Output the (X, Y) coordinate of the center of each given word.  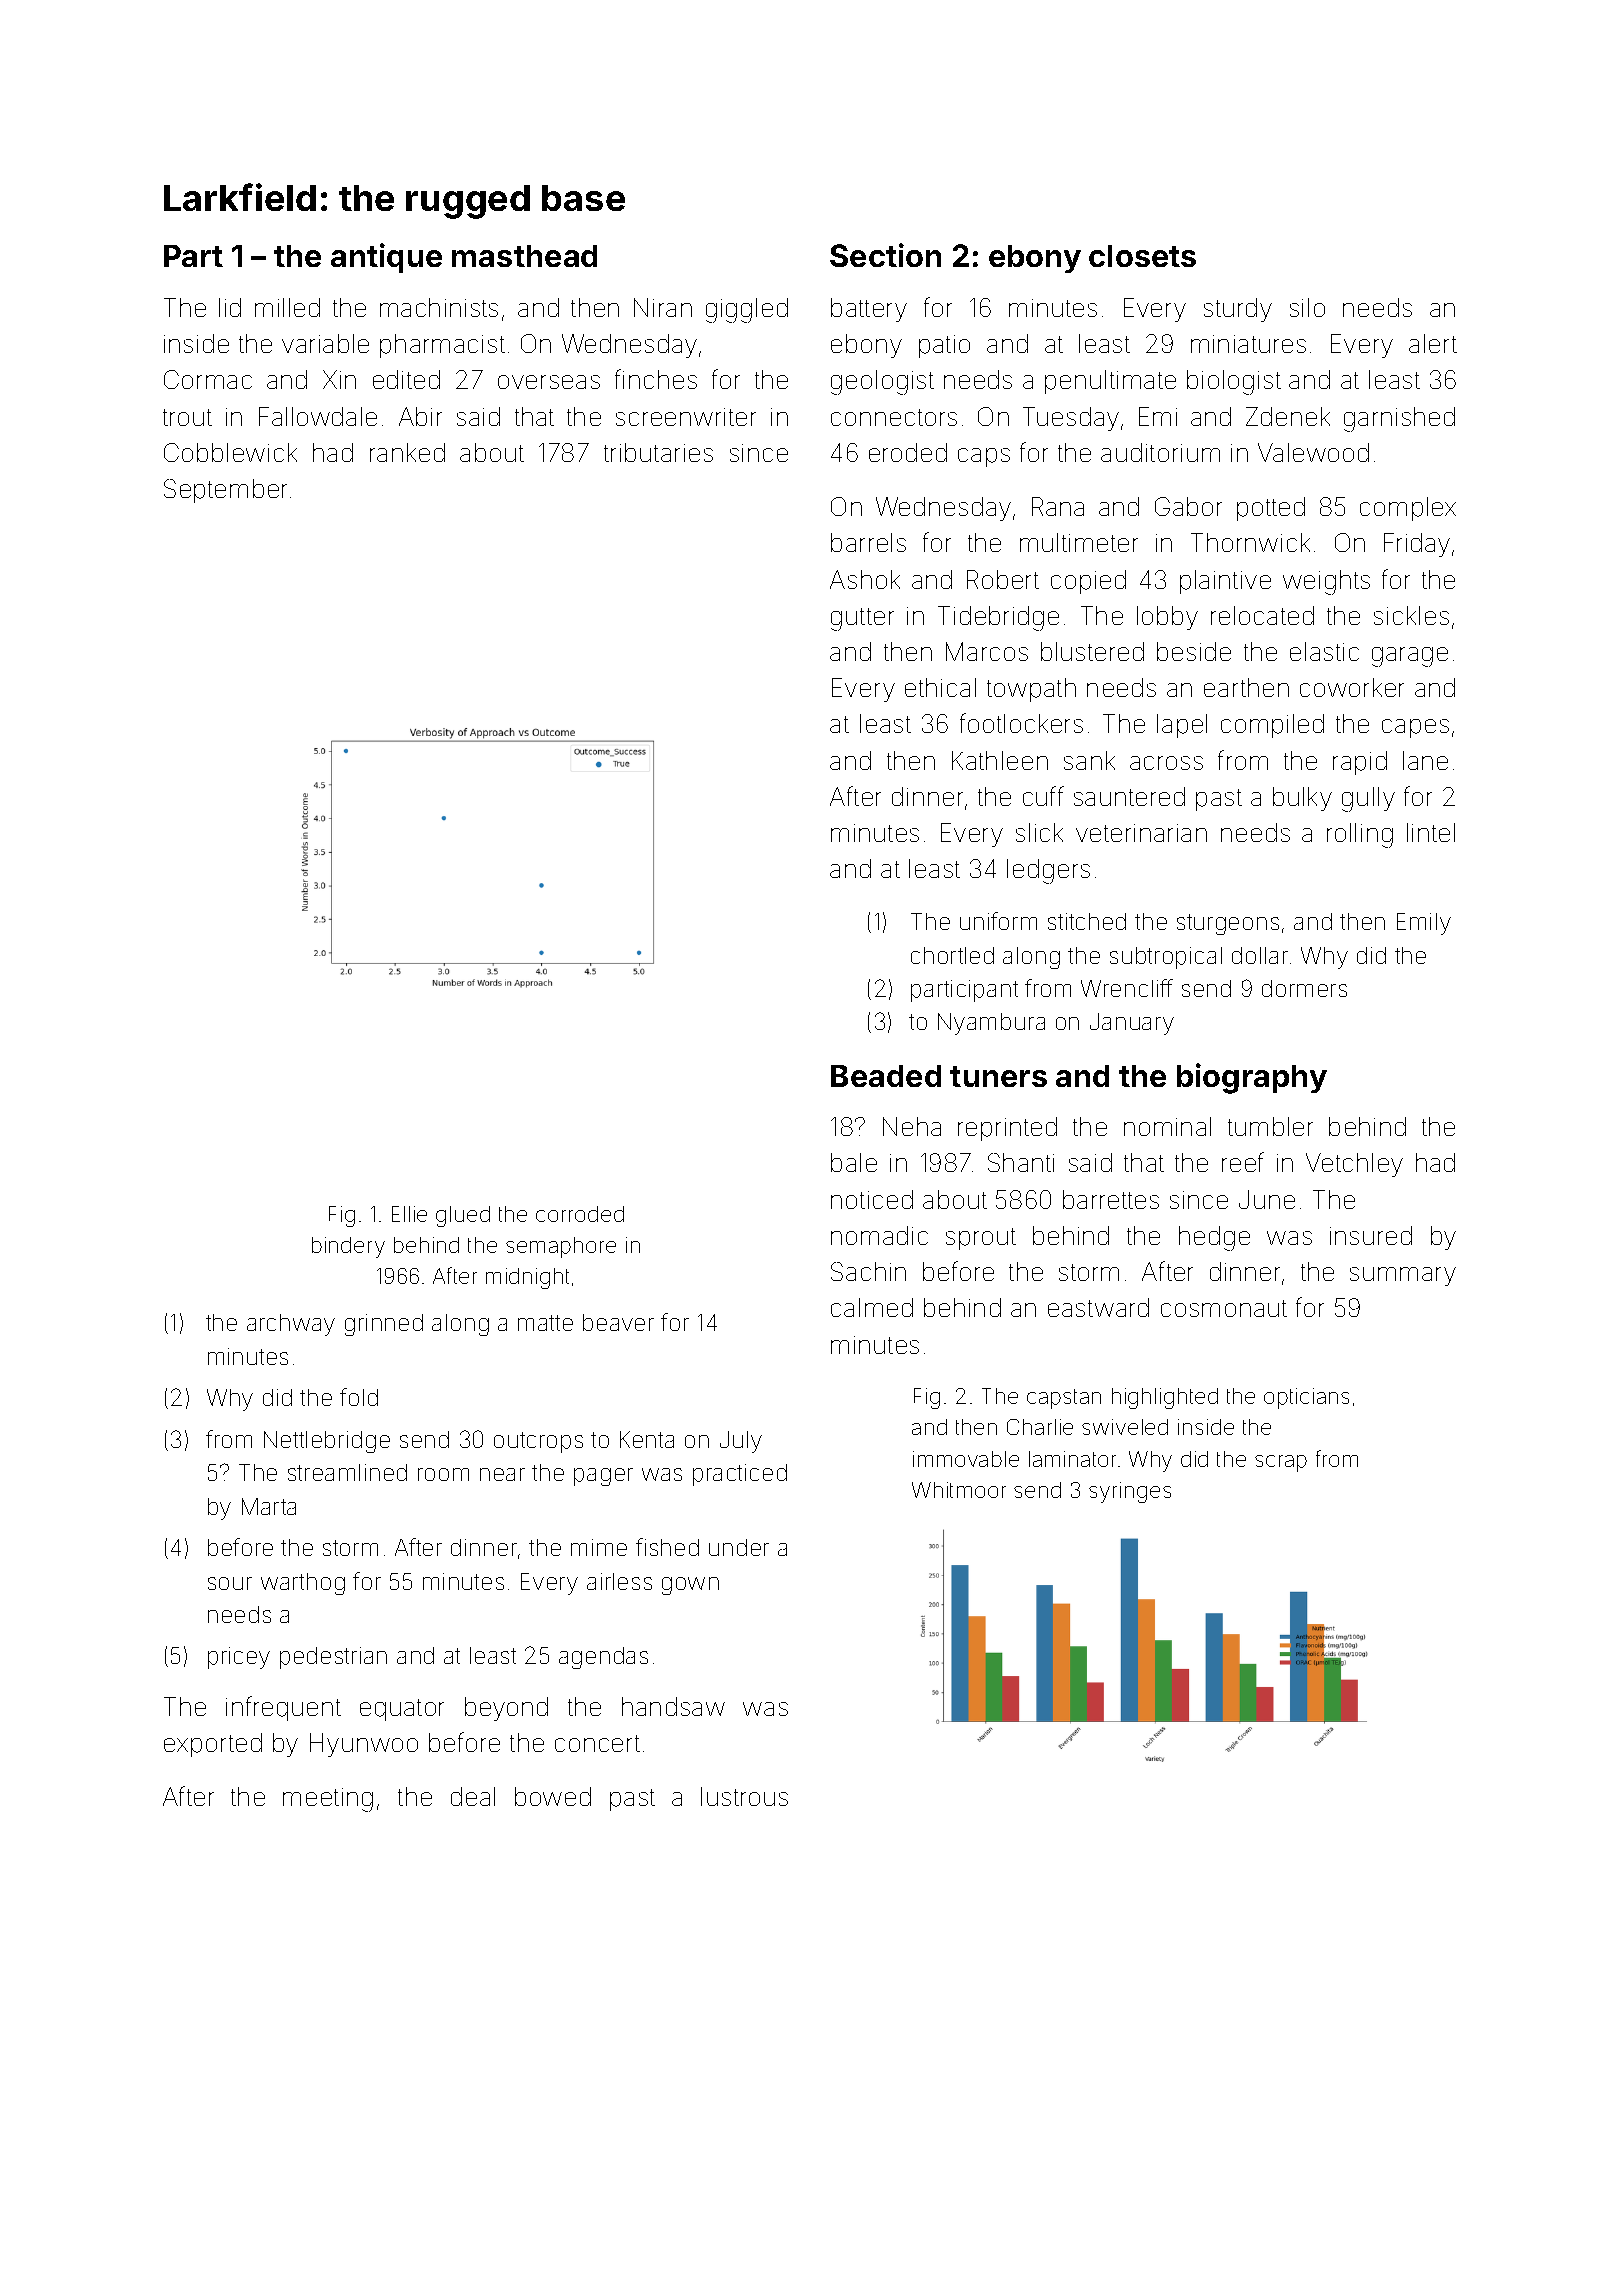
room (443, 1474)
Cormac (208, 379)
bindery (348, 1247)
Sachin (868, 1271)
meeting (328, 1800)
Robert (1003, 579)
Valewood (1313, 452)
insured (1371, 1235)
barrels (868, 542)
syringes (1130, 1492)
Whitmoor (959, 1490)
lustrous (744, 1796)
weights (1326, 582)
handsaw (673, 1706)
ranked (407, 452)
